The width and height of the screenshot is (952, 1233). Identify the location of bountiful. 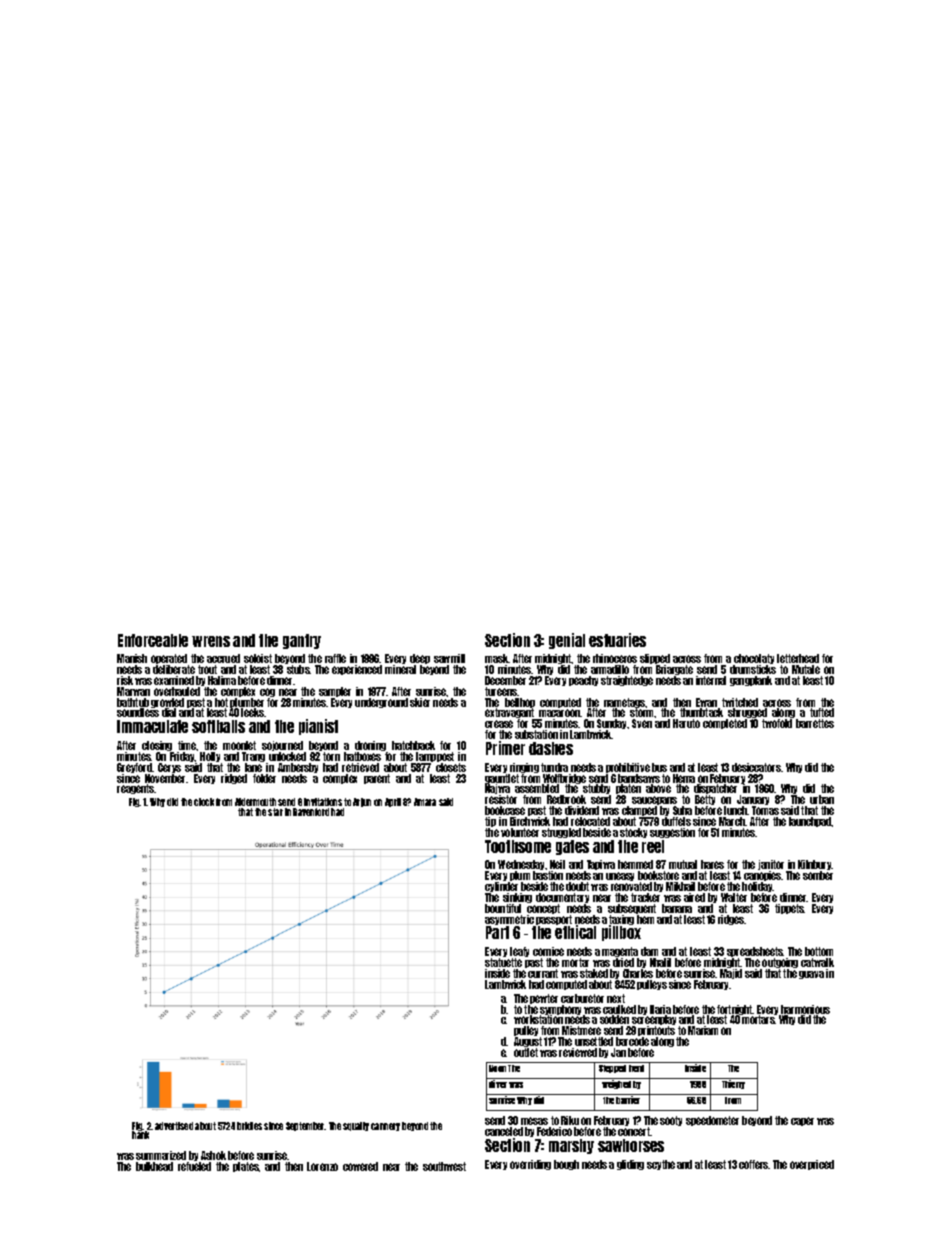
(503, 908).
